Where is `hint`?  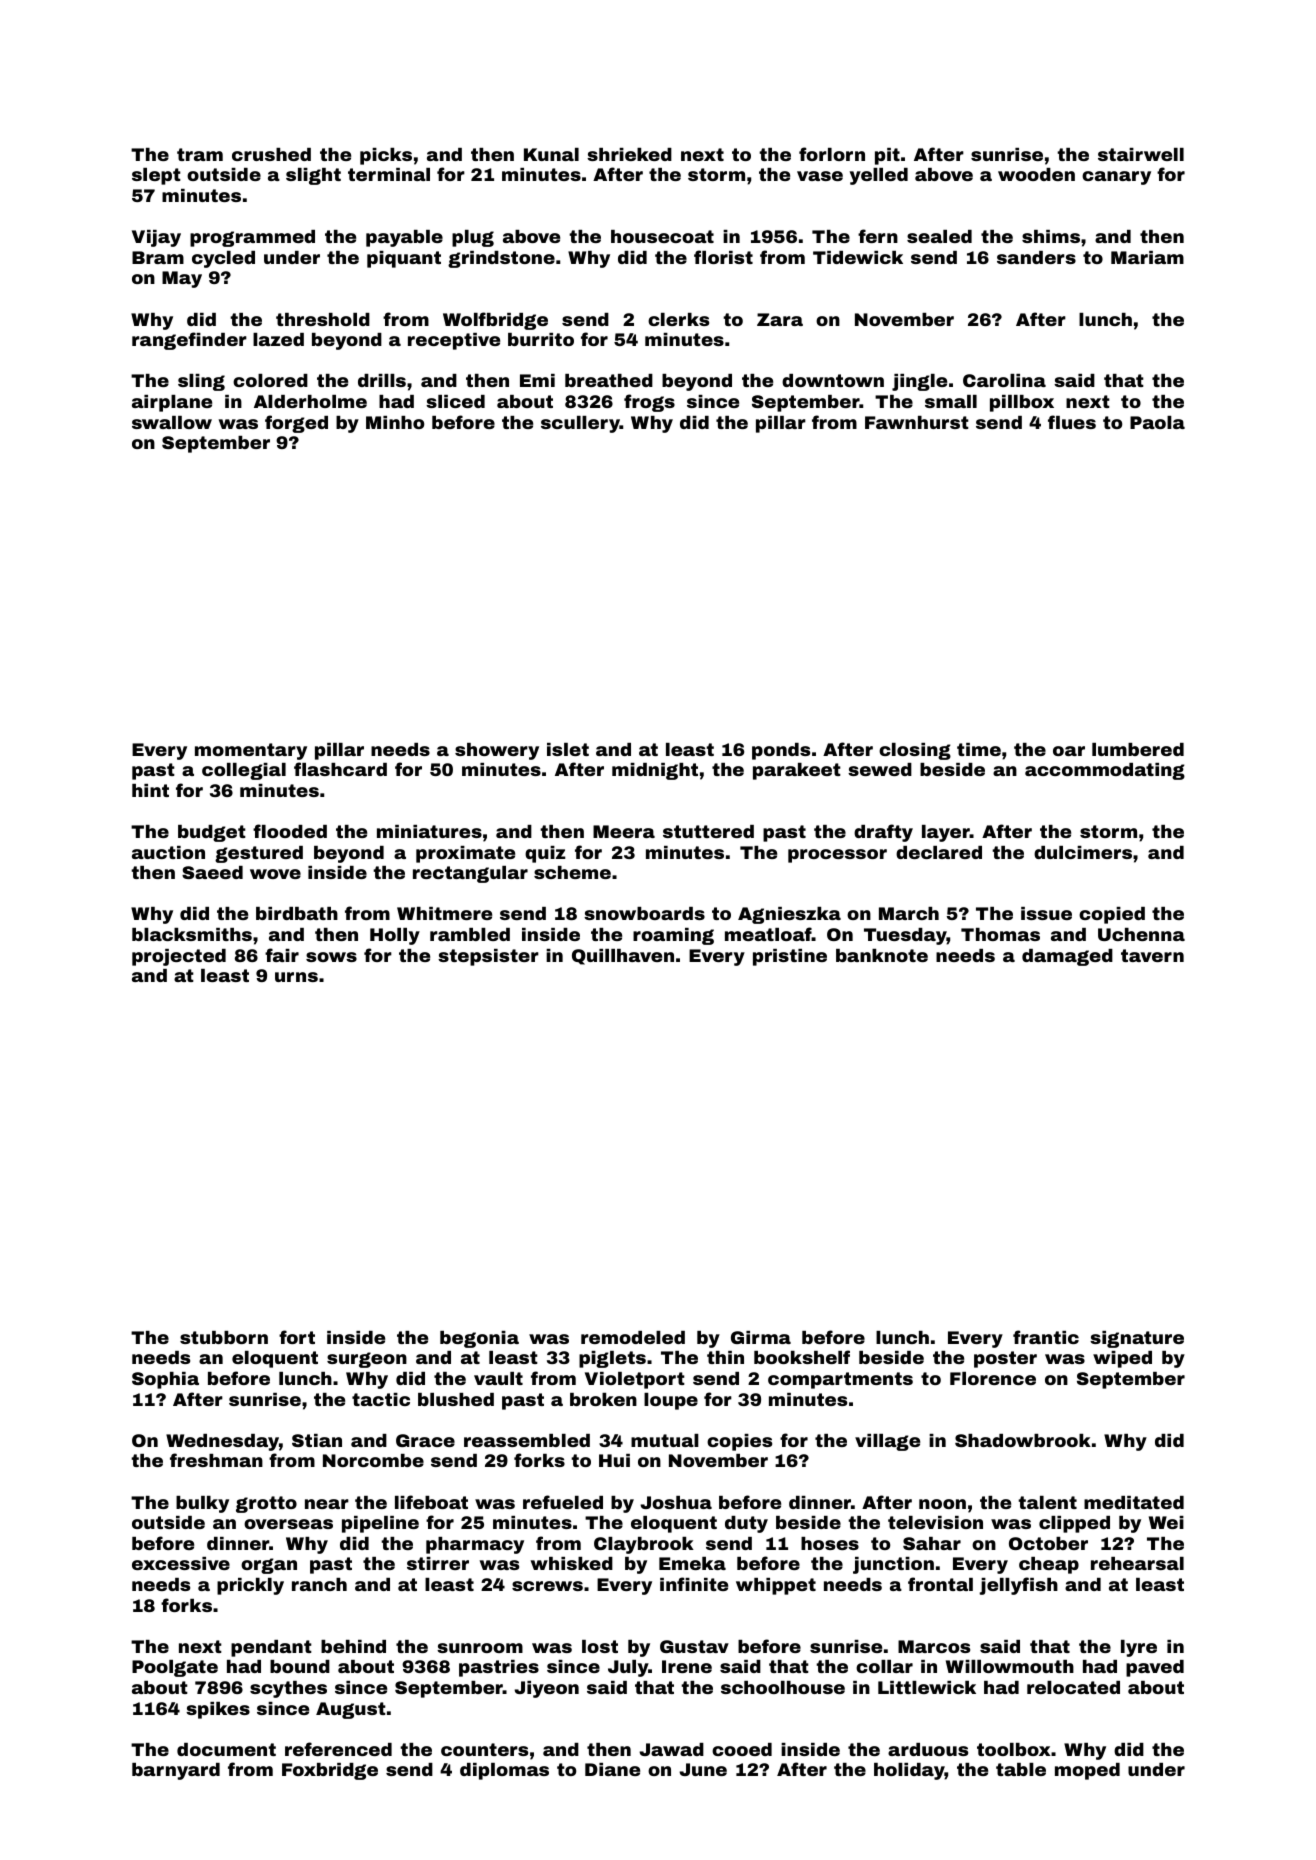
hint is located at coordinates (150, 790).
